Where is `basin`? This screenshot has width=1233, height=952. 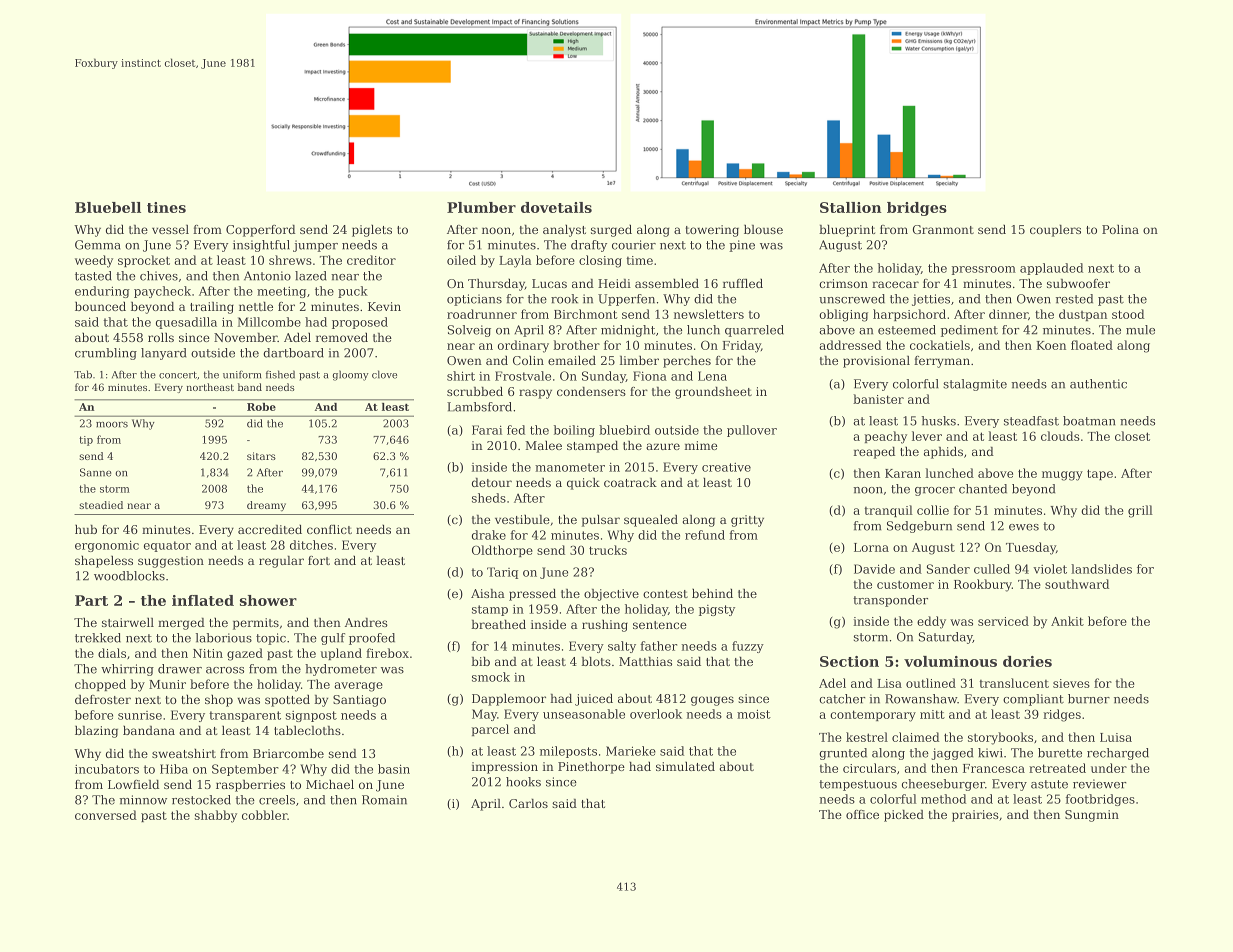
basin is located at coordinates (394, 769).
